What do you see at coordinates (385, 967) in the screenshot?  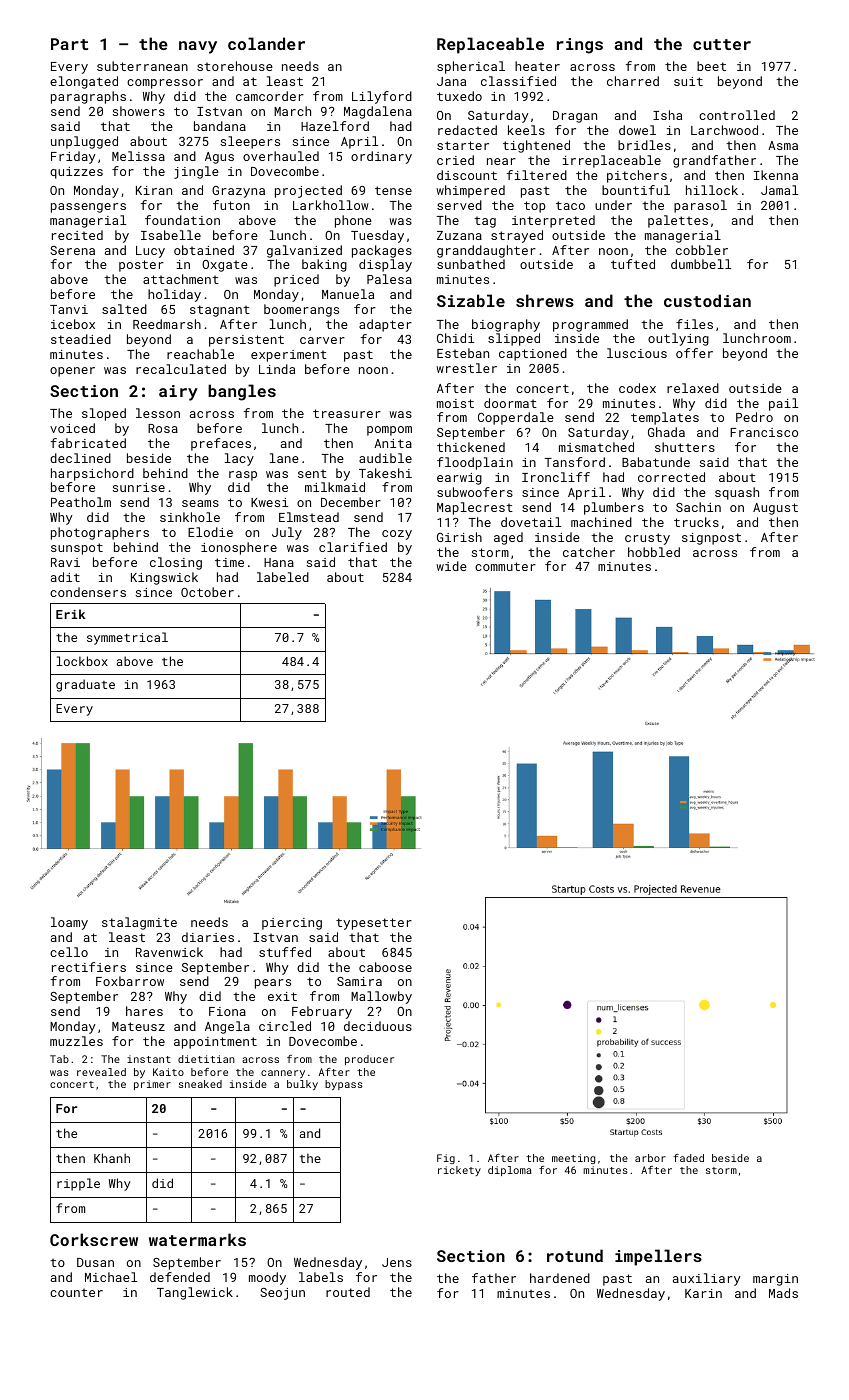 I see `caboose` at bounding box center [385, 967].
